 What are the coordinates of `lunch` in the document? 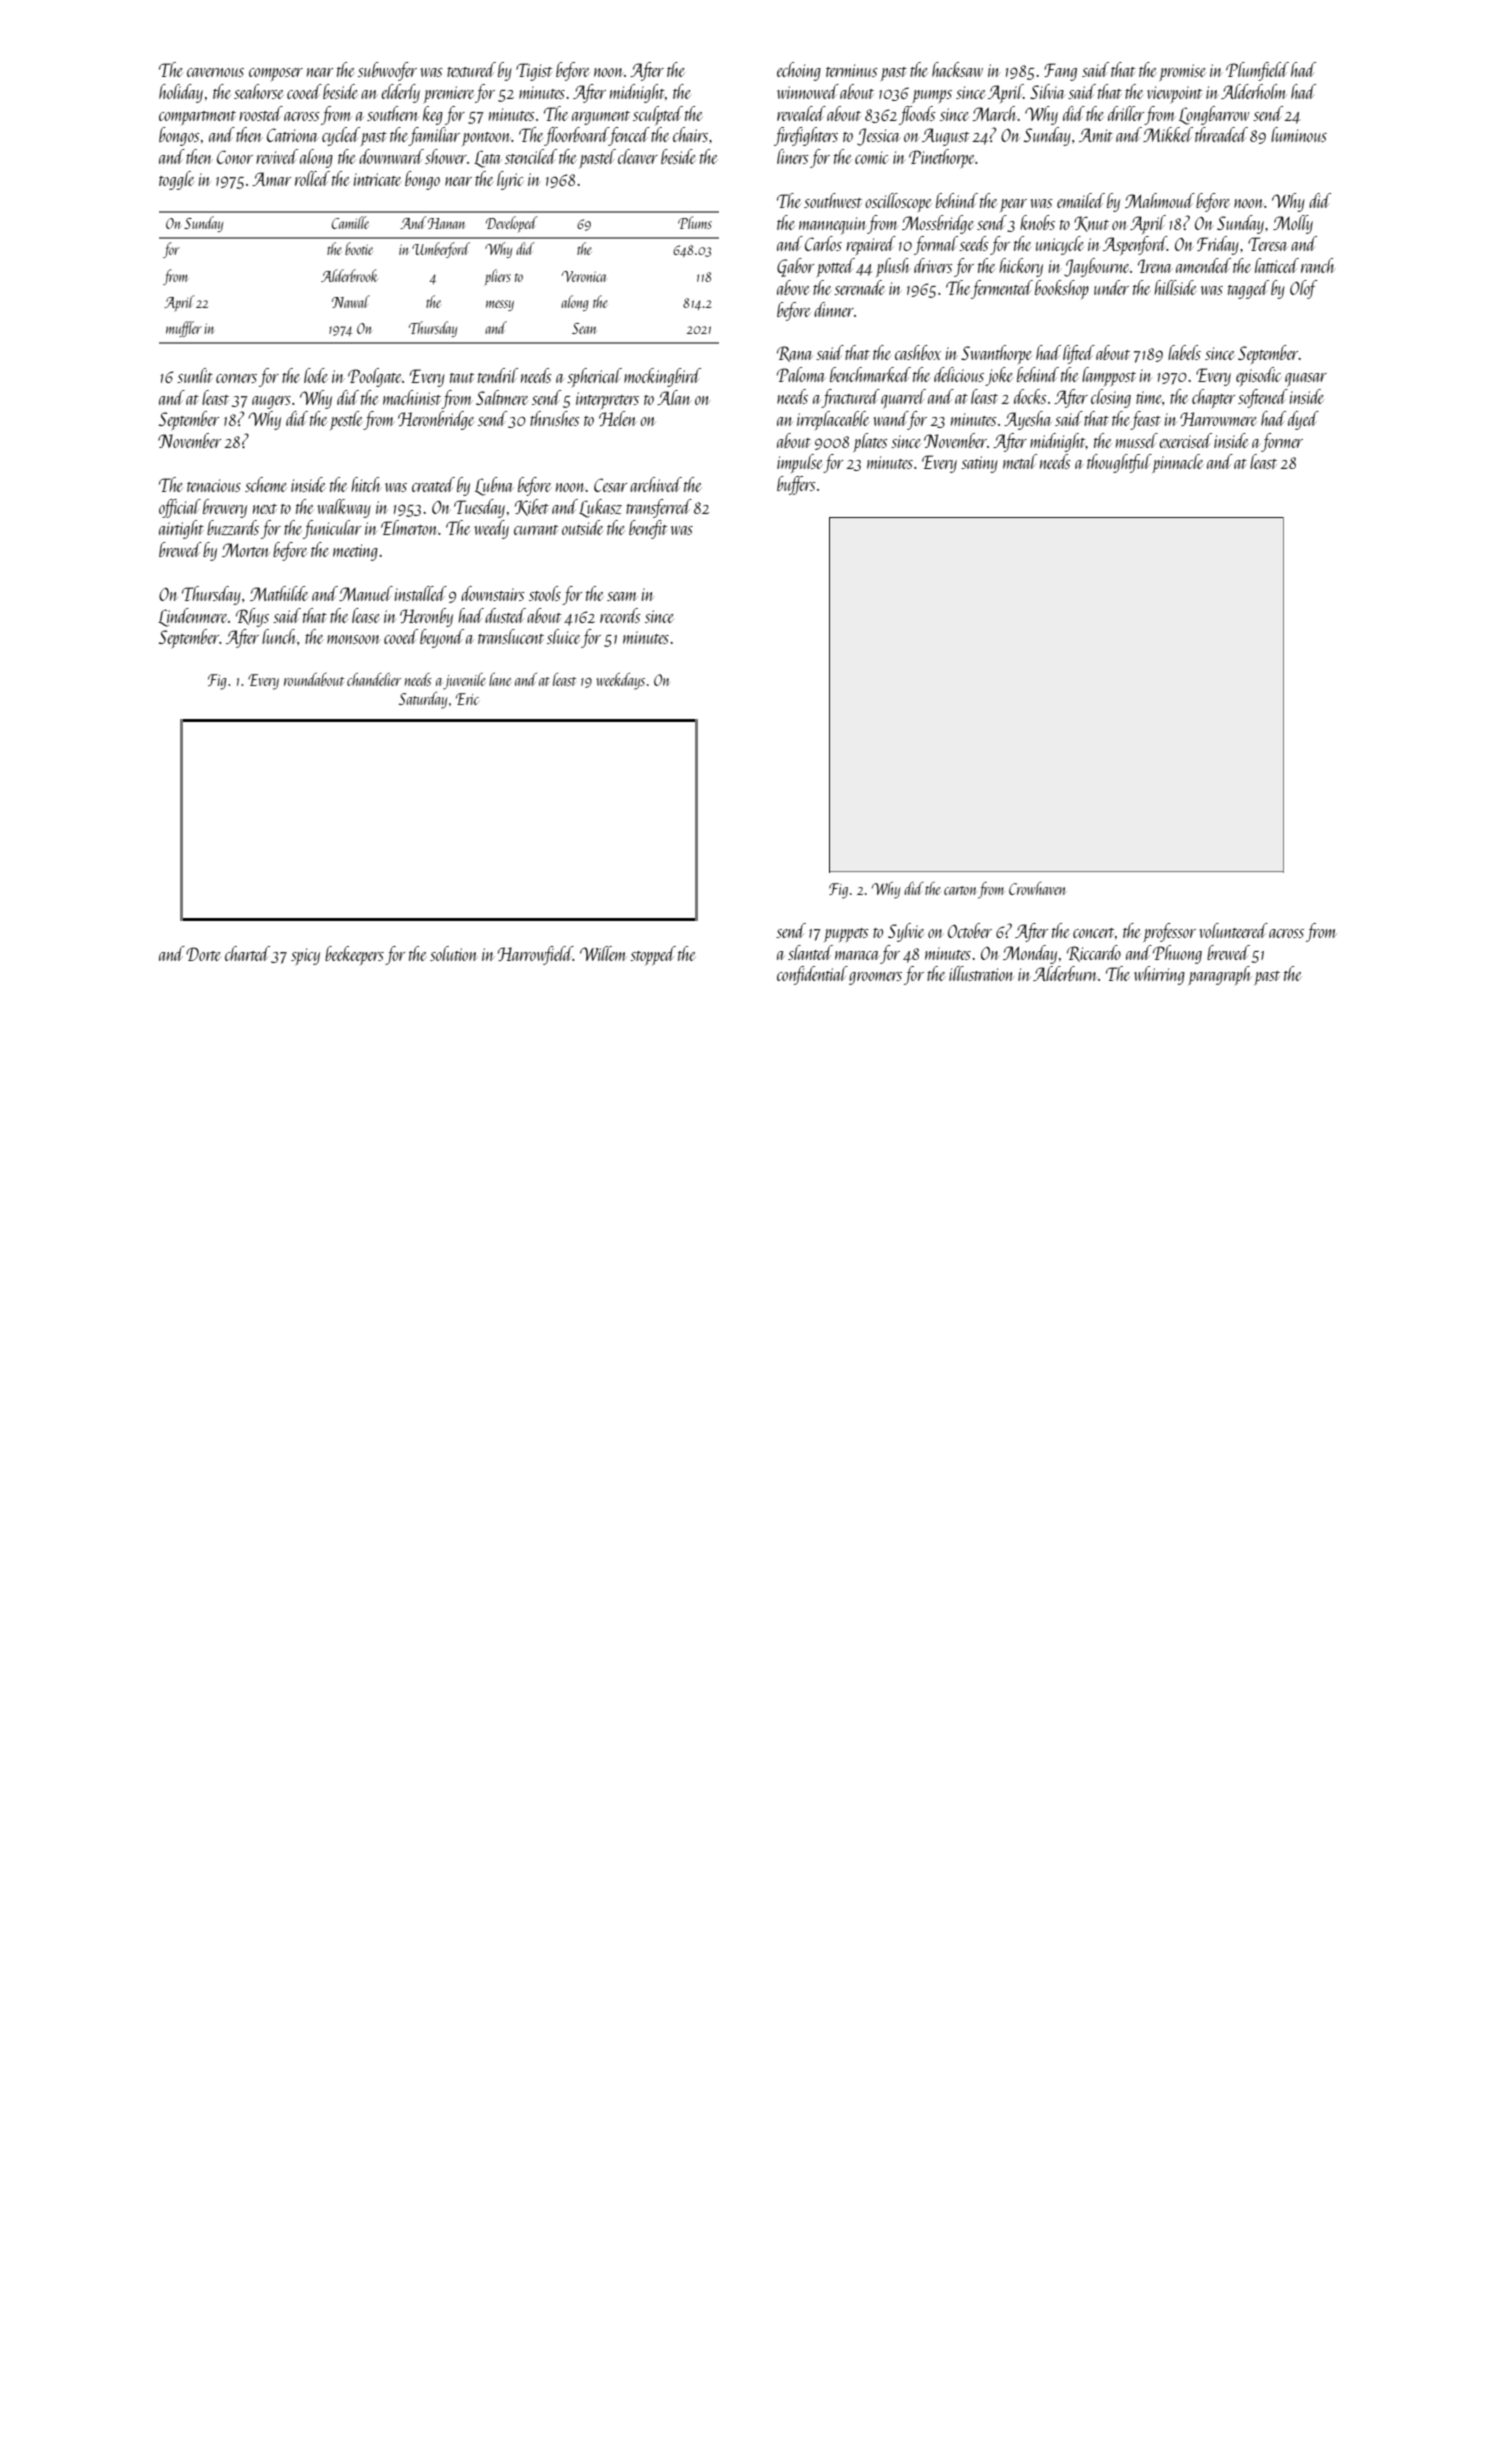 It's located at (279, 636).
